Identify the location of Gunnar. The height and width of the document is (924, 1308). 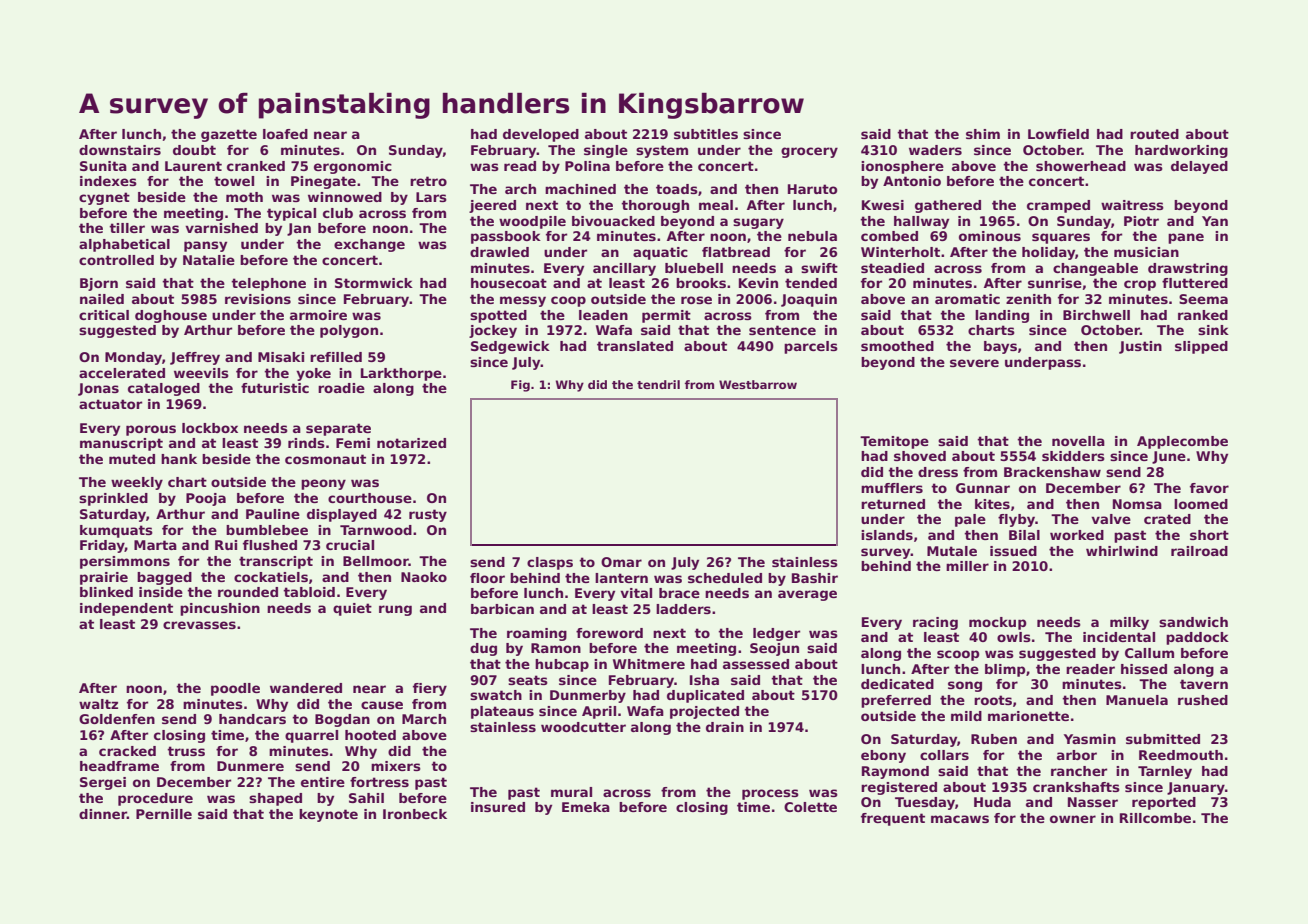
(983, 488).
